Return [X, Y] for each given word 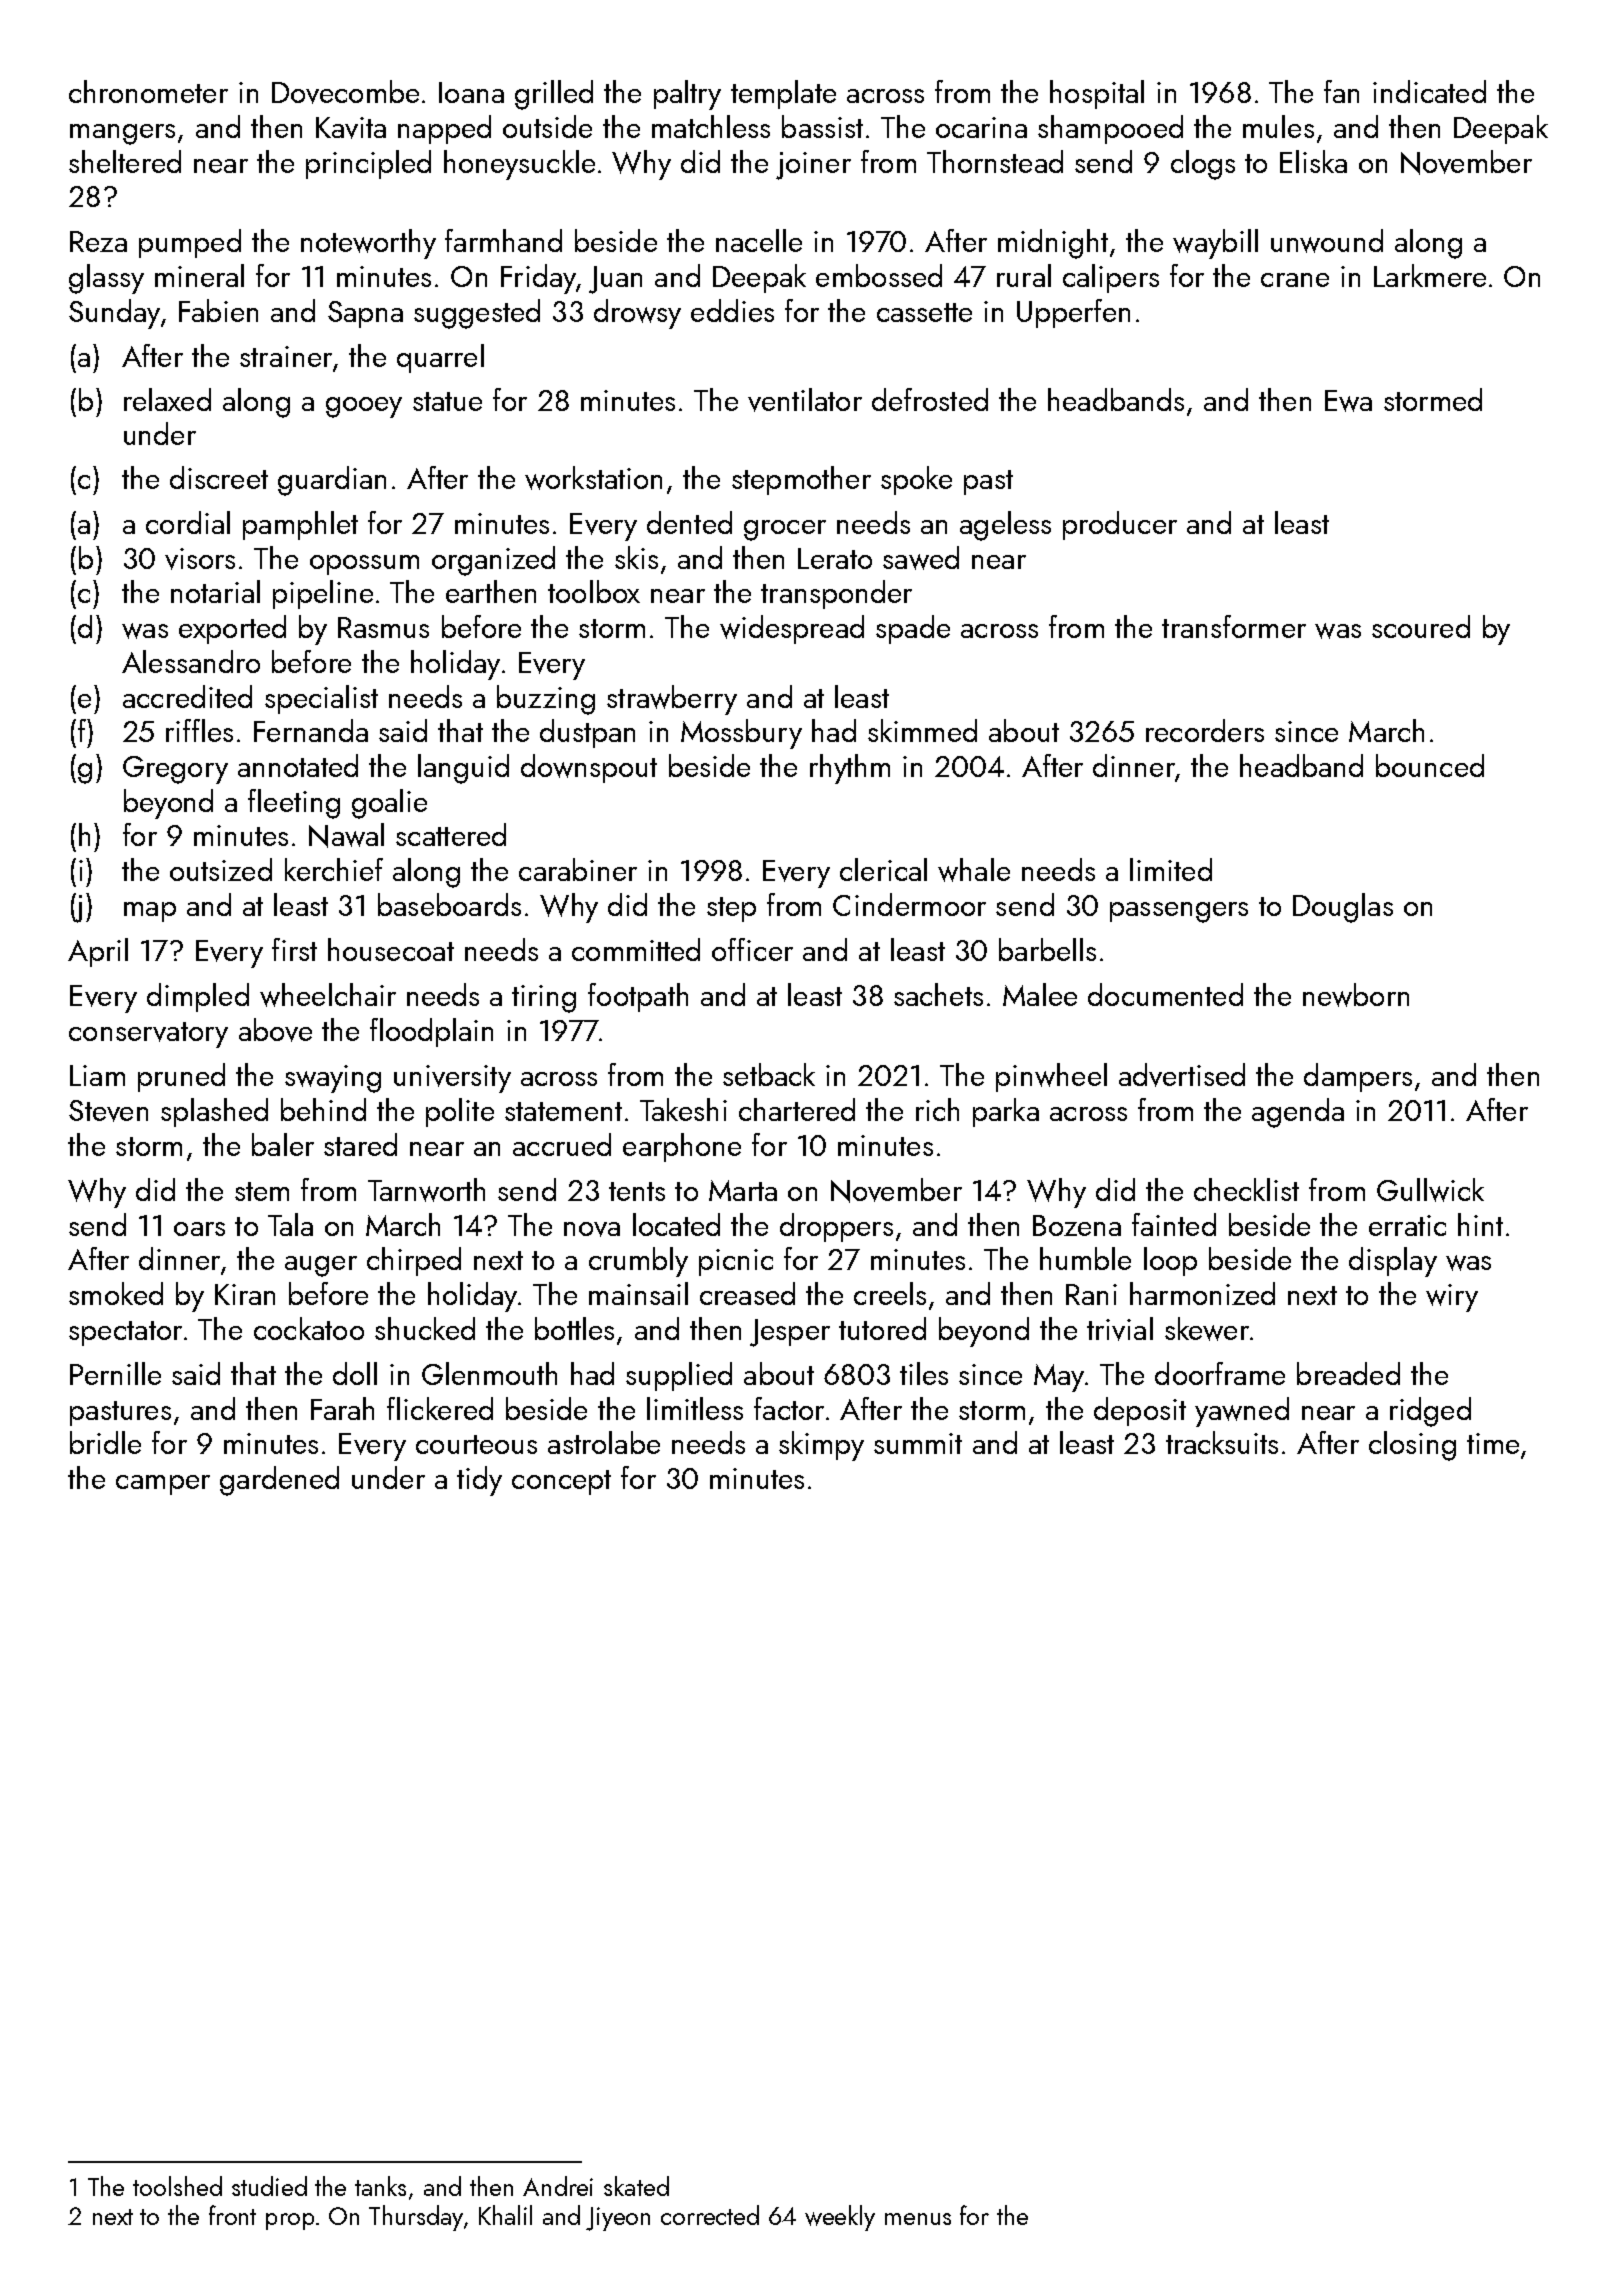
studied [269, 2186]
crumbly [638, 1262]
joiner [813, 166]
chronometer [148, 91]
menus [918, 2219]
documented [1165, 994]
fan [1341, 91]
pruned [181, 1077]
